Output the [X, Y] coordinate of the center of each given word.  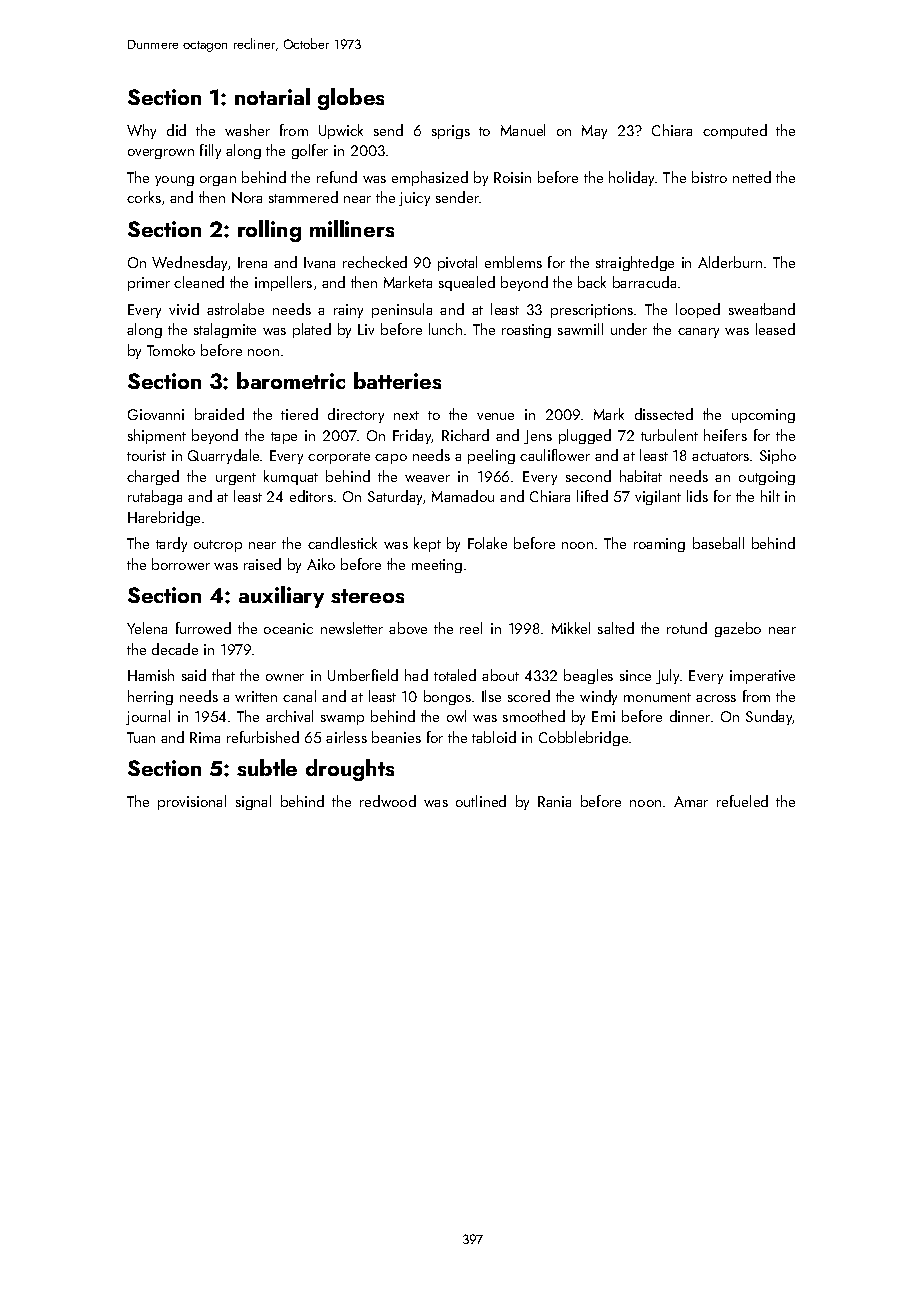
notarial [272, 96]
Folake [487, 543]
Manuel [523, 130]
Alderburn [730, 262]
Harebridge [164, 518]
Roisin [512, 177]
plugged [585, 436]
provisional [192, 802]
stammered [303, 197]
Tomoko [171, 350]
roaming [659, 545]
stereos [367, 596]
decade [175, 649]
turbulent [669, 435]
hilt [770, 496]
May [594, 132]
